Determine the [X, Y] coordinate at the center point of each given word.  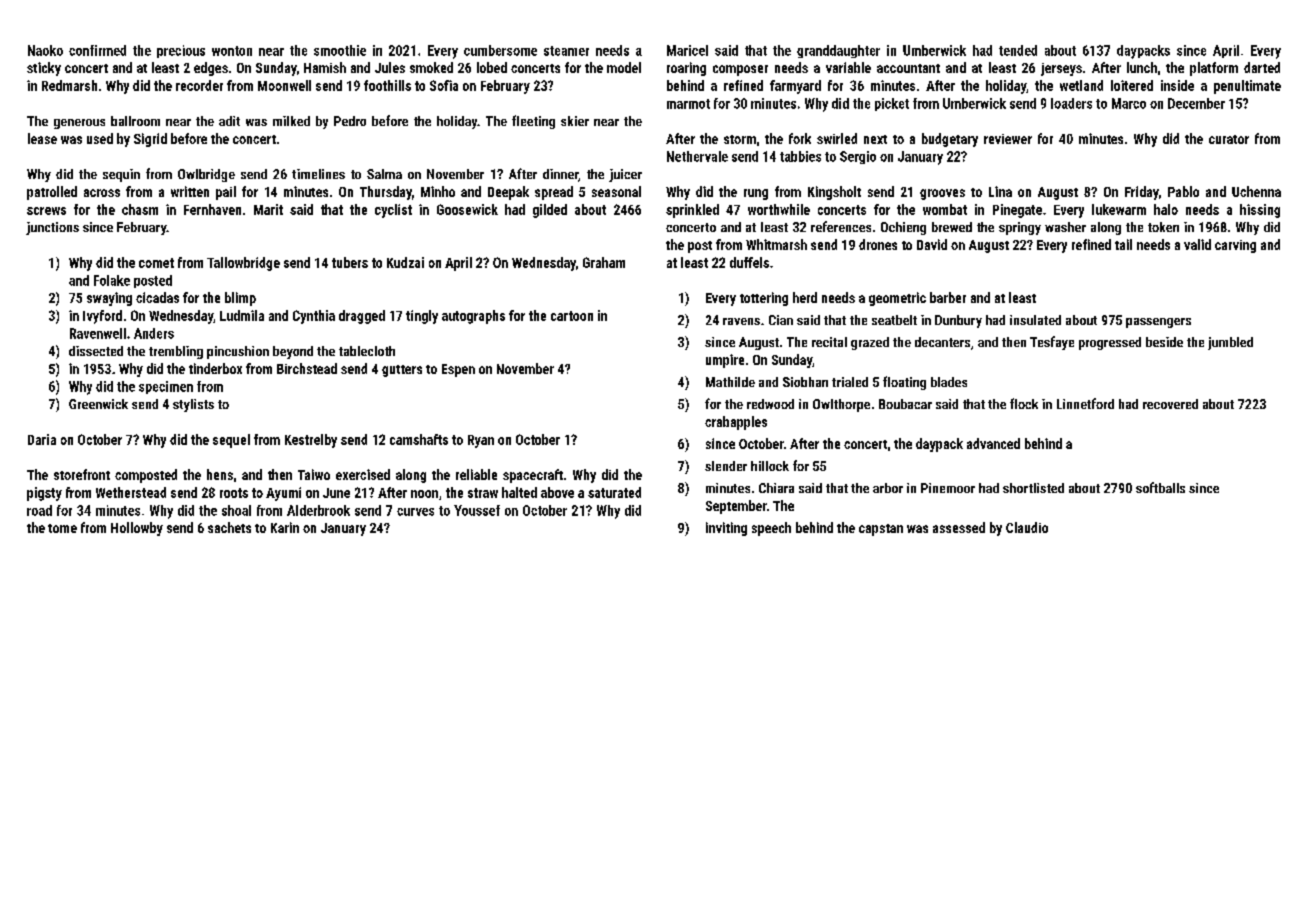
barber [948, 297]
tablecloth [367, 351]
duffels [749, 262]
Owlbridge [206, 175]
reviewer [1008, 139]
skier [575, 121]
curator [1229, 139]
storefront [82, 474]
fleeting [533, 122]
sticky [44, 69]
